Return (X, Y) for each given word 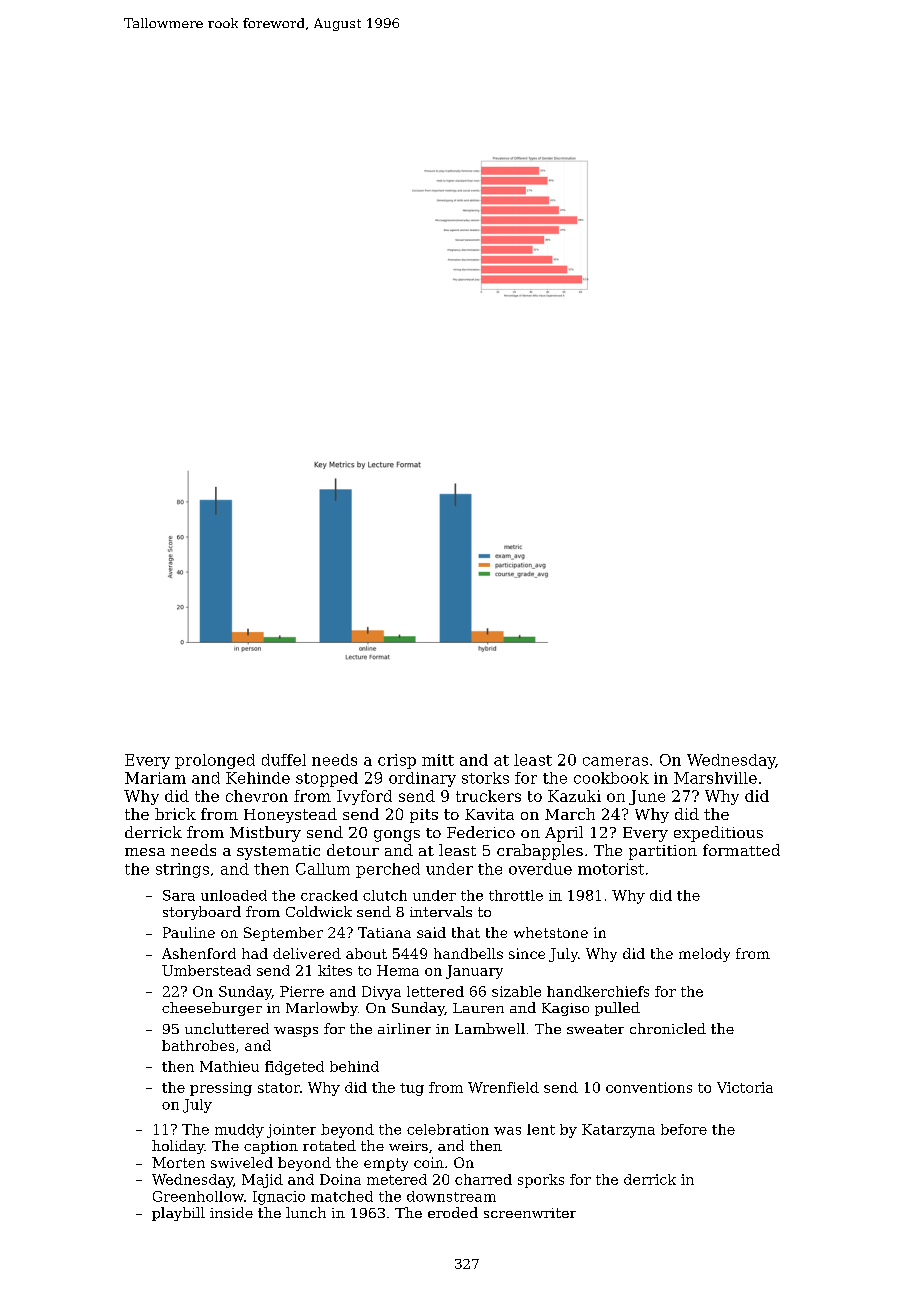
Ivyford (364, 797)
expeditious (718, 834)
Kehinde (258, 778)
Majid (262, 1181)
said (431, 932)
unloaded (234, 895)
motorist (611, 869)
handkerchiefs (598, 991)
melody (704, 955)
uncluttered (227, 1028)
